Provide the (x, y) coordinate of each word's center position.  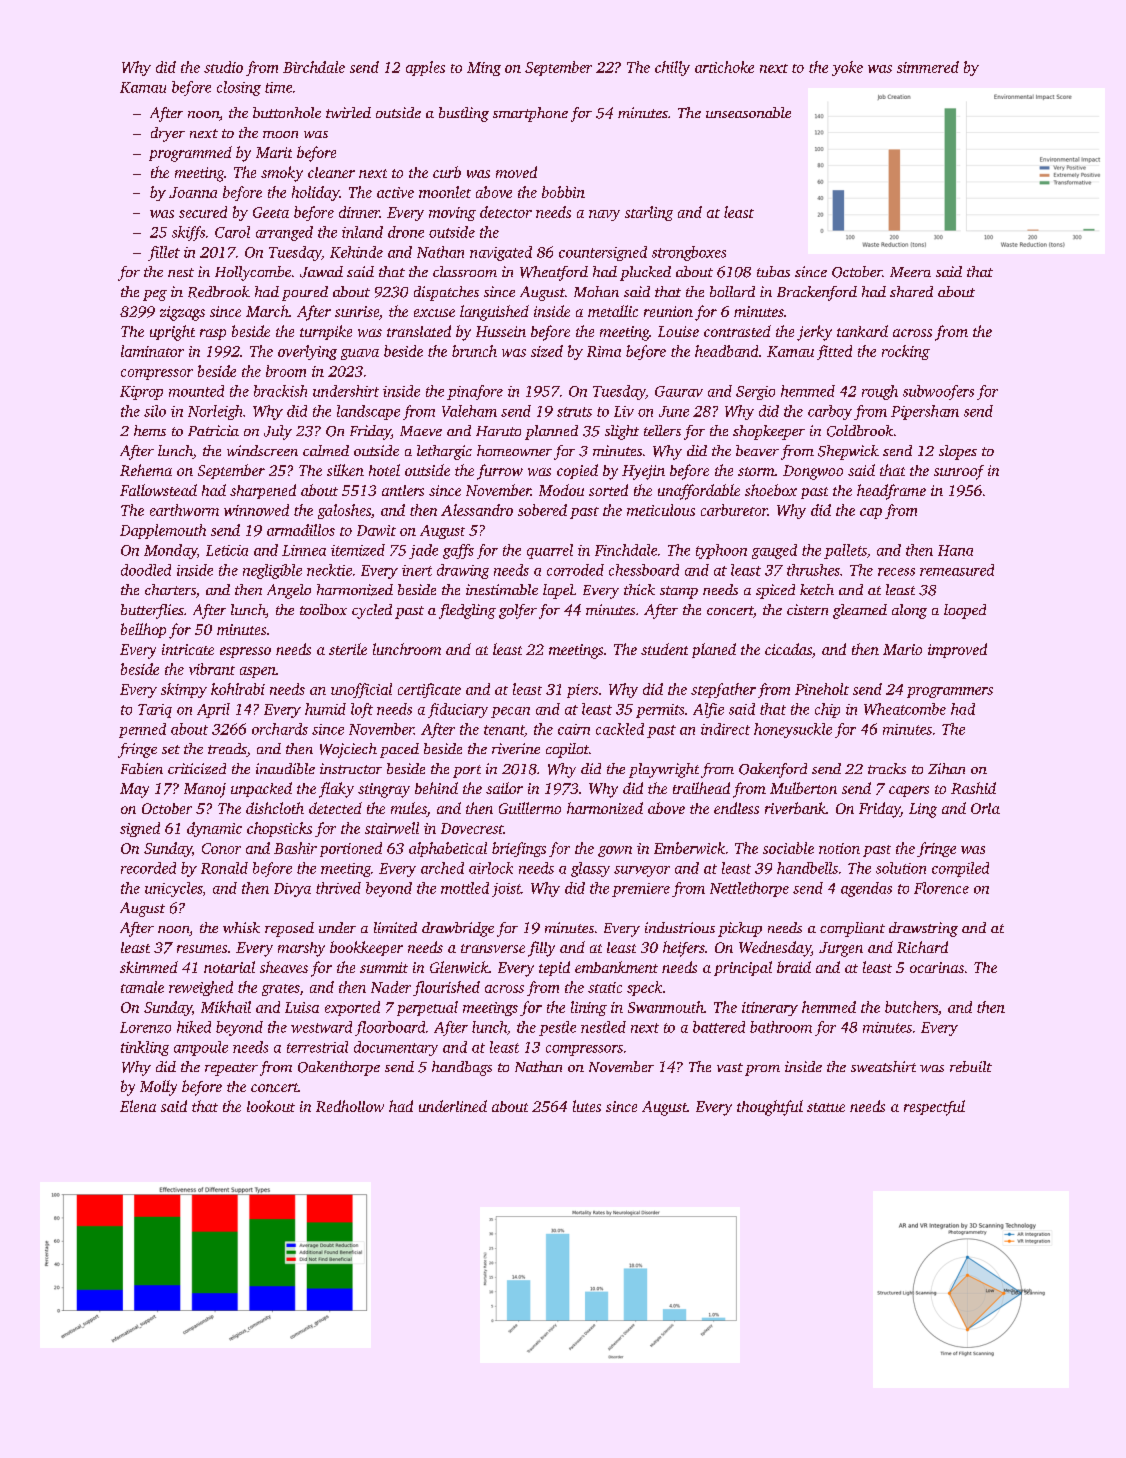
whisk (241, 927)
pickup (740, 929)
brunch (474, 351)
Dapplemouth (163, 531)
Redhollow (350, 1106)
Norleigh (215, 412)
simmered (928, 67)
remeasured (957, 570)
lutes (587, 1106)
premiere (641, 890)
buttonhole (287, 112)
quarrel (550, 551)
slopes (958, 452)
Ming (484, 69)
